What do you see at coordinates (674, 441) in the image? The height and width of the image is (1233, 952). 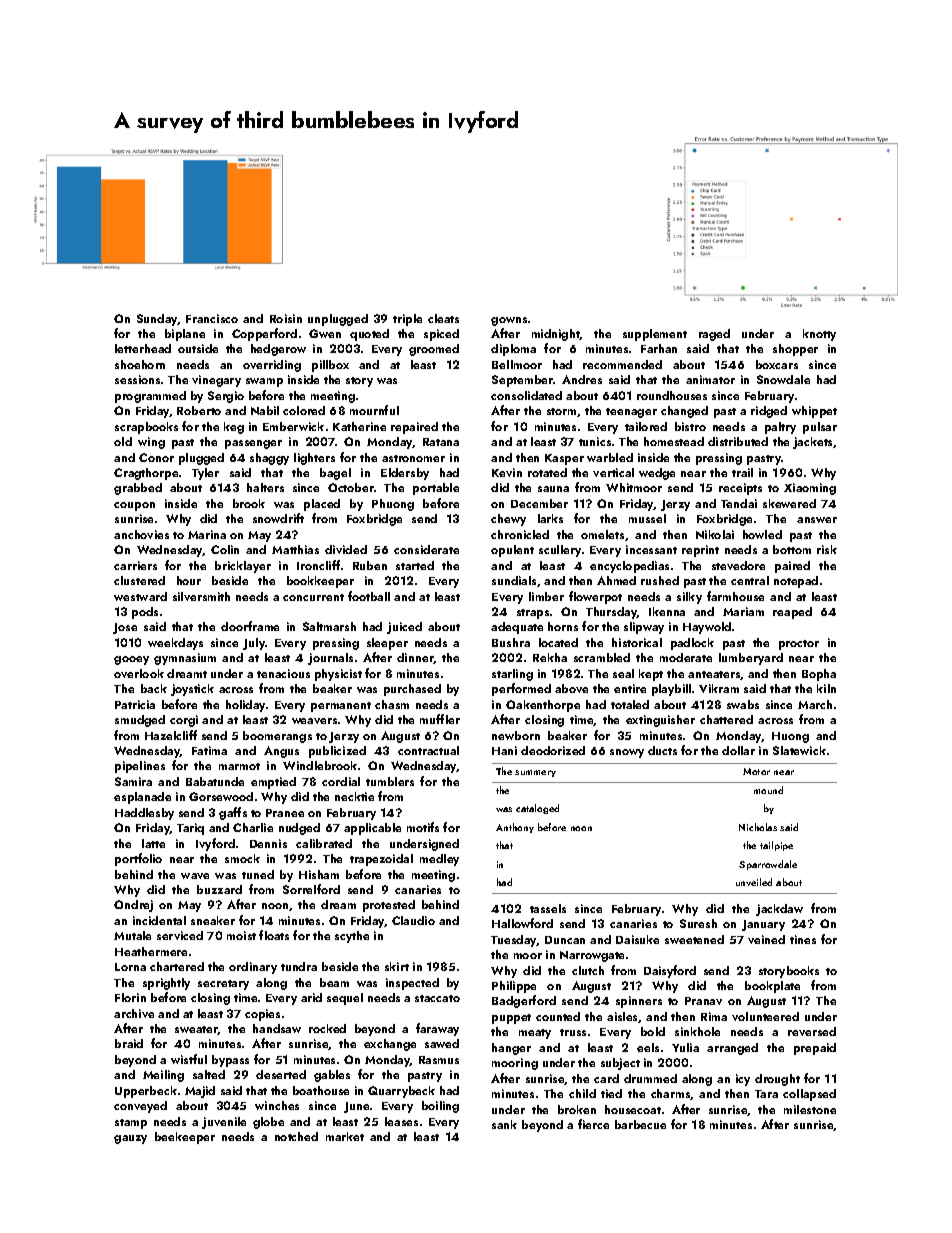 I see `homestead` at bounding box center [674, 441].
